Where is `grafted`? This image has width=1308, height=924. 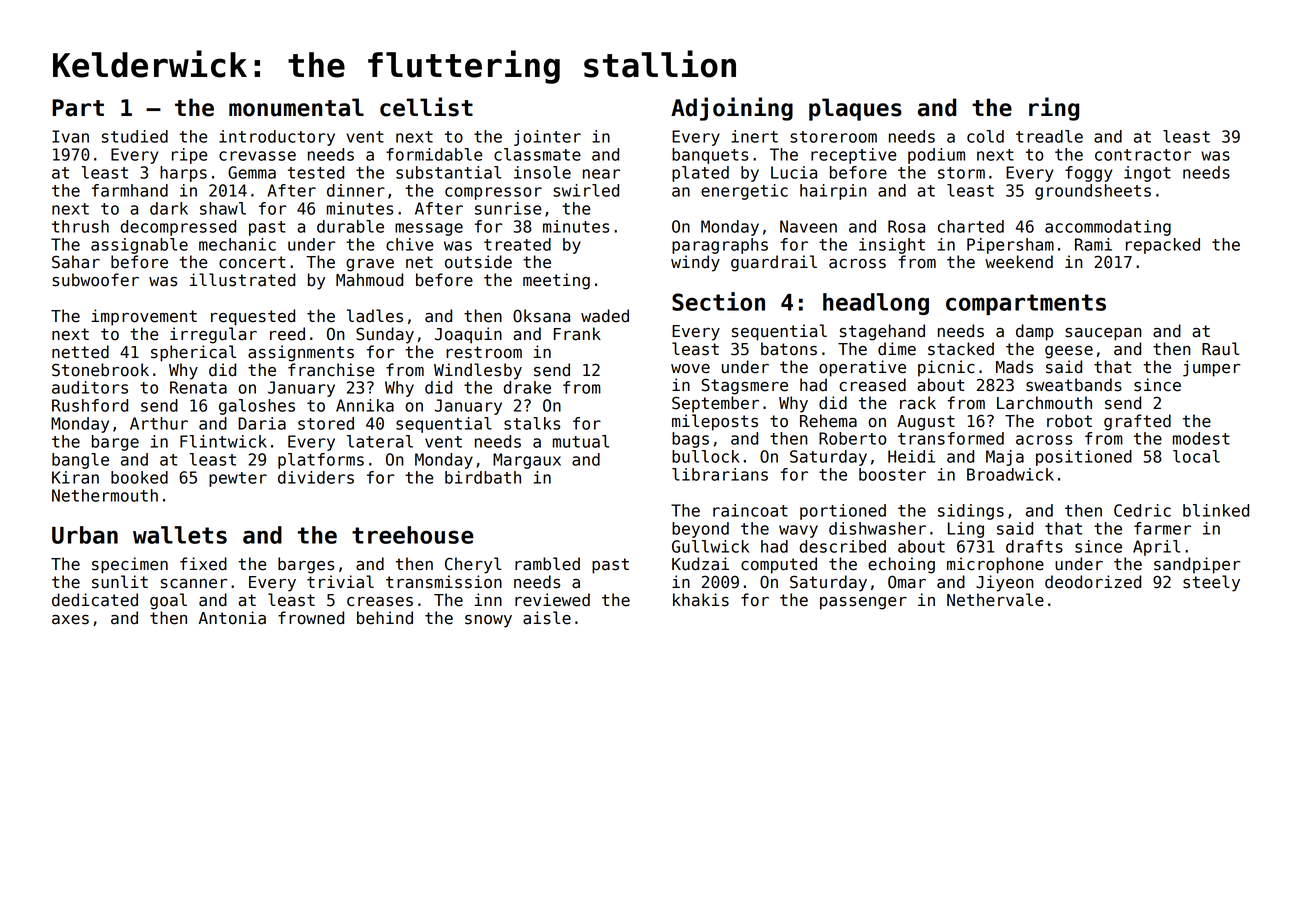
grafted is located at coordinates (1137, 422).
